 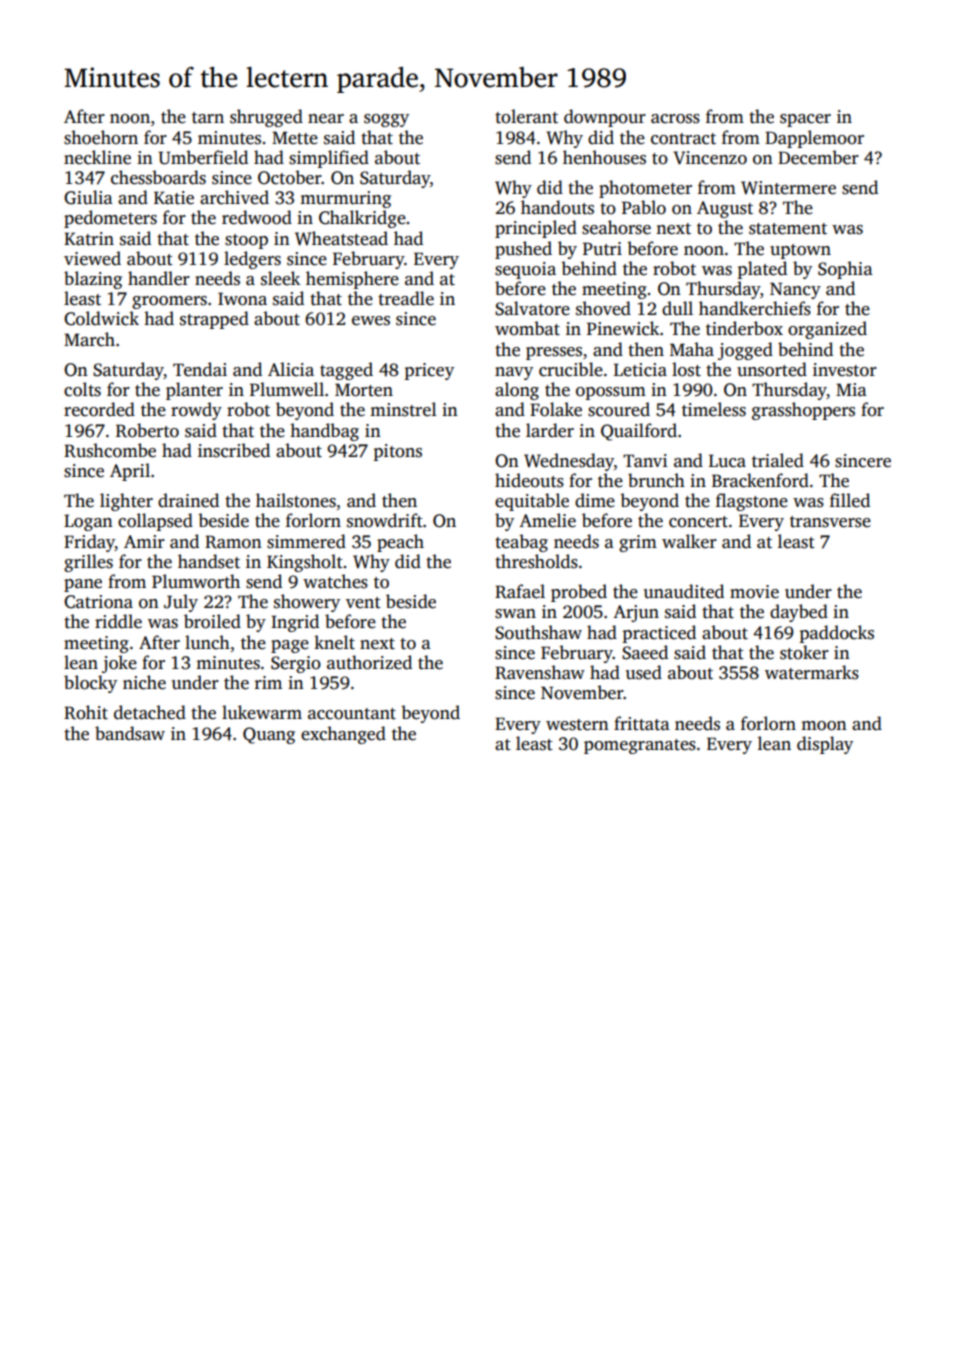 What do you see at coordinates (760, 480) in the screenshot?
I see `Brackenford` at bounding box center [760, 480].
